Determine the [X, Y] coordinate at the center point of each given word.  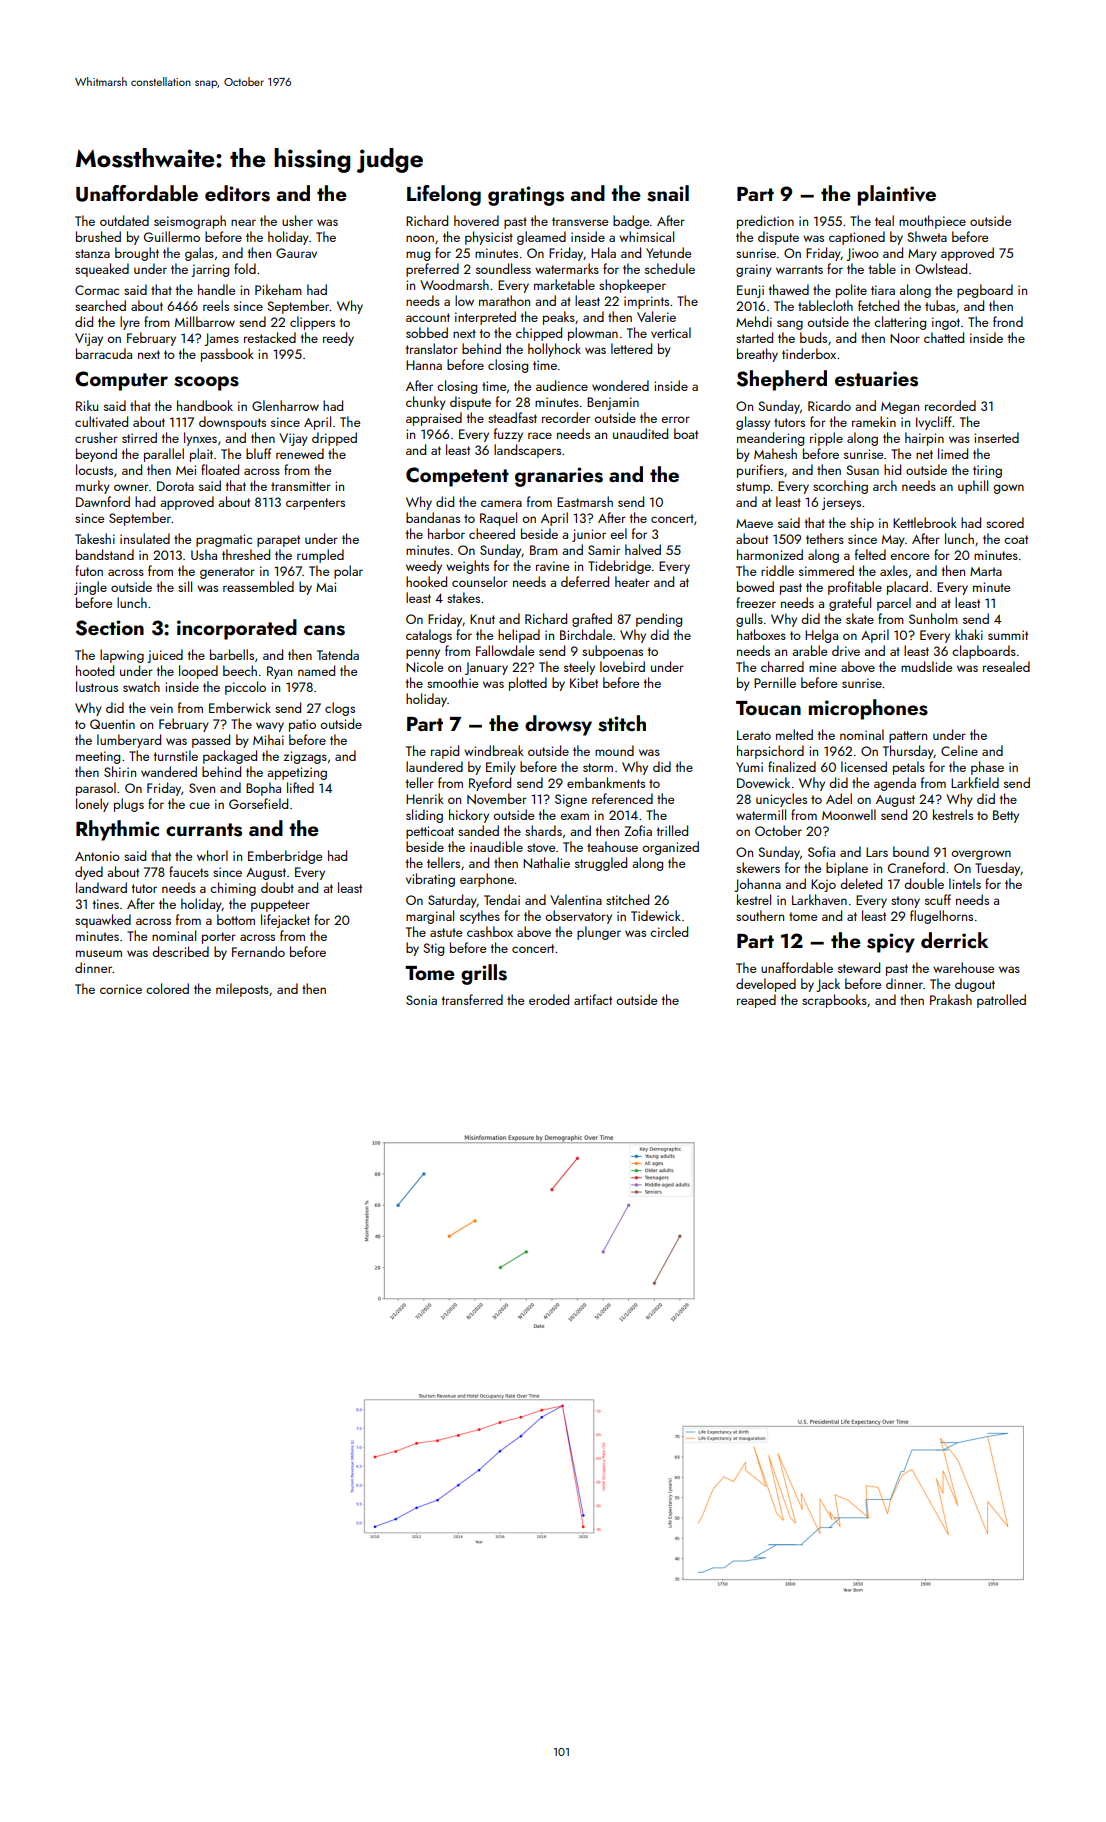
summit [1008, 635]
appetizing [297, 773]
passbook [227, 355]
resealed [1006, 666]
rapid [445, 752]
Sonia [421, 1000]
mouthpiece [932, 222]
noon [420, 238]
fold [245, 268]
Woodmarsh [454, 284]
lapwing [122, 656]
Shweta [927, 236]
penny [423, 654]
